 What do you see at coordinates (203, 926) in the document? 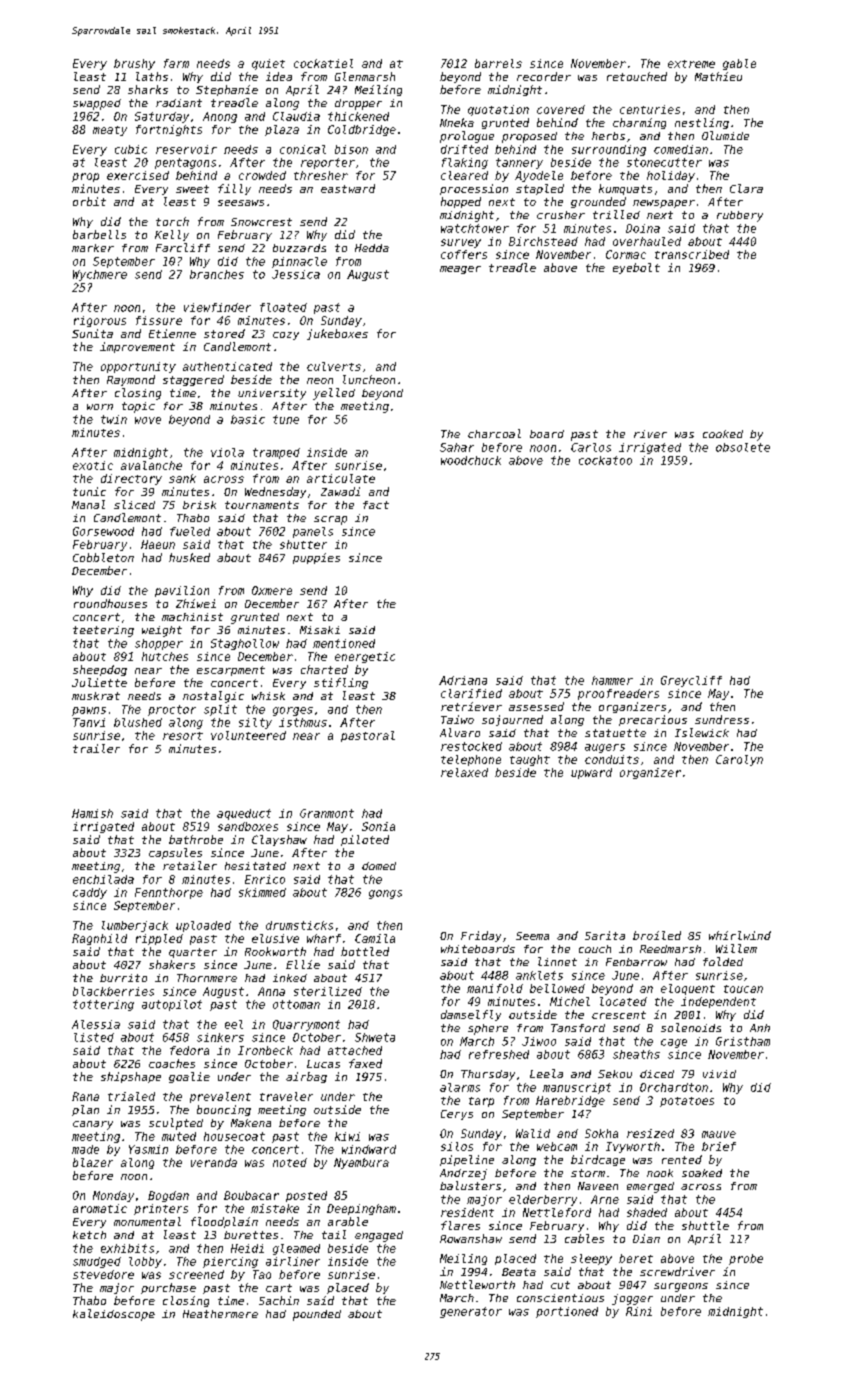
I see `uploaded` at bounding box center [203, 926].
